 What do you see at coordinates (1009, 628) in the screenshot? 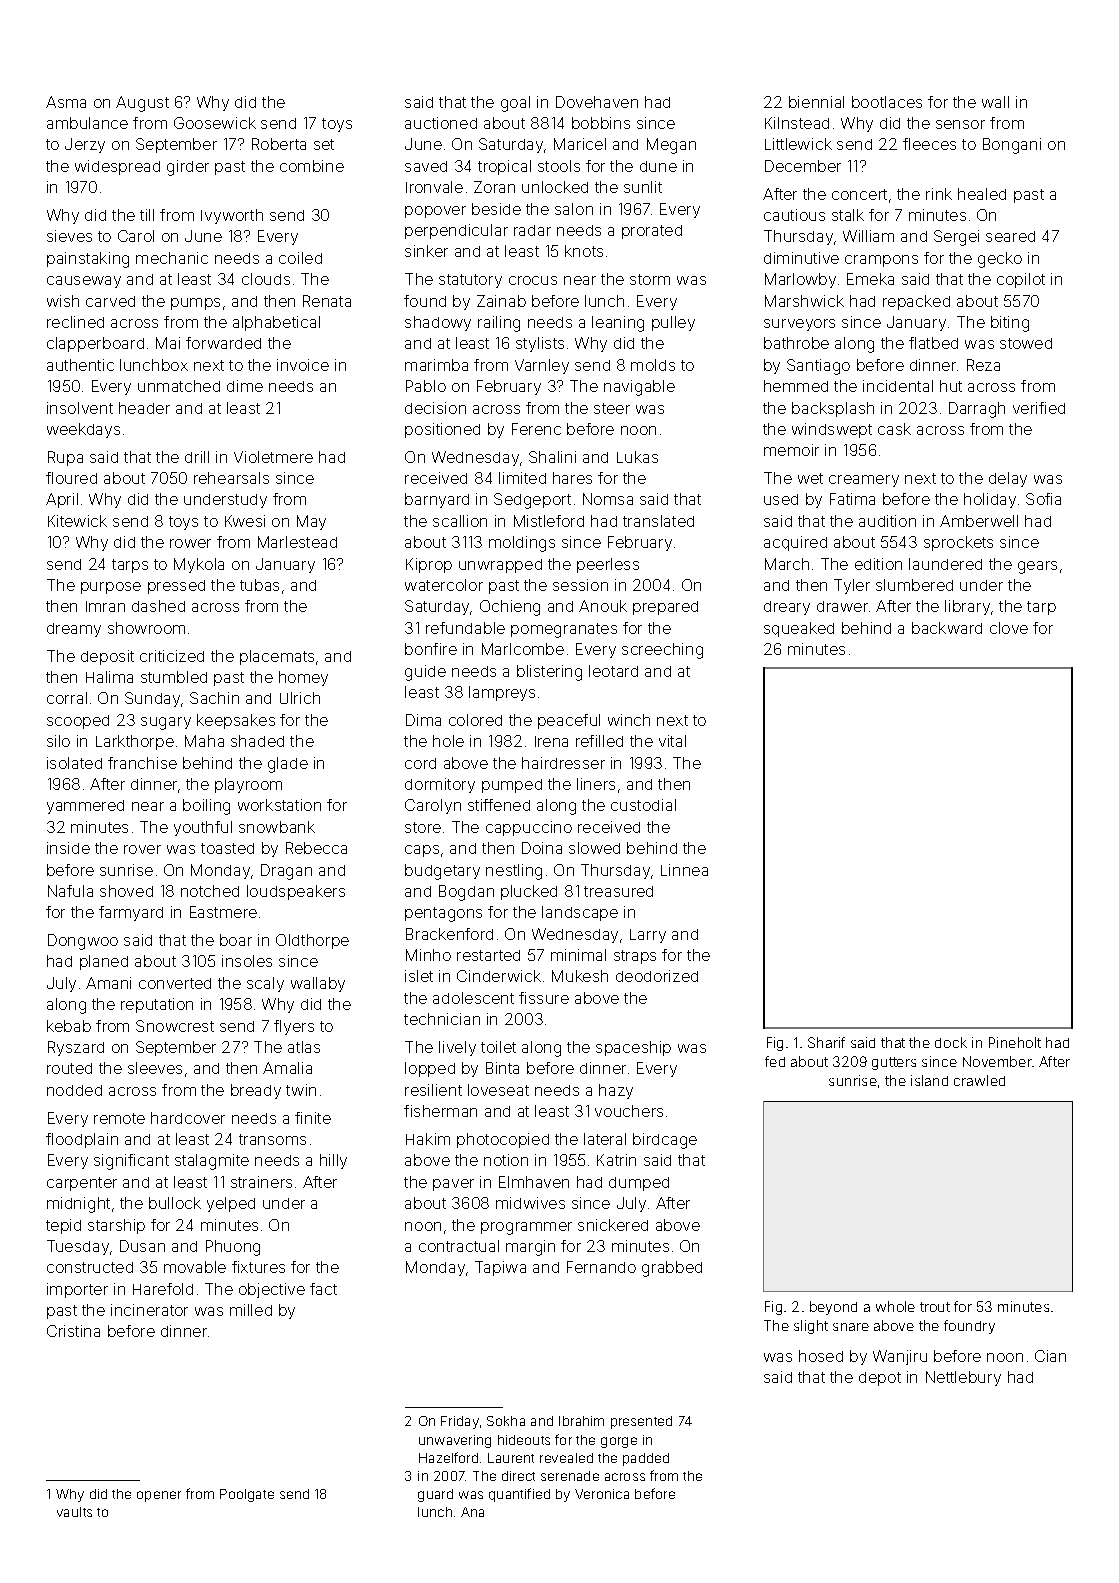
I see `clove` at bounding box center [1009, 628].
